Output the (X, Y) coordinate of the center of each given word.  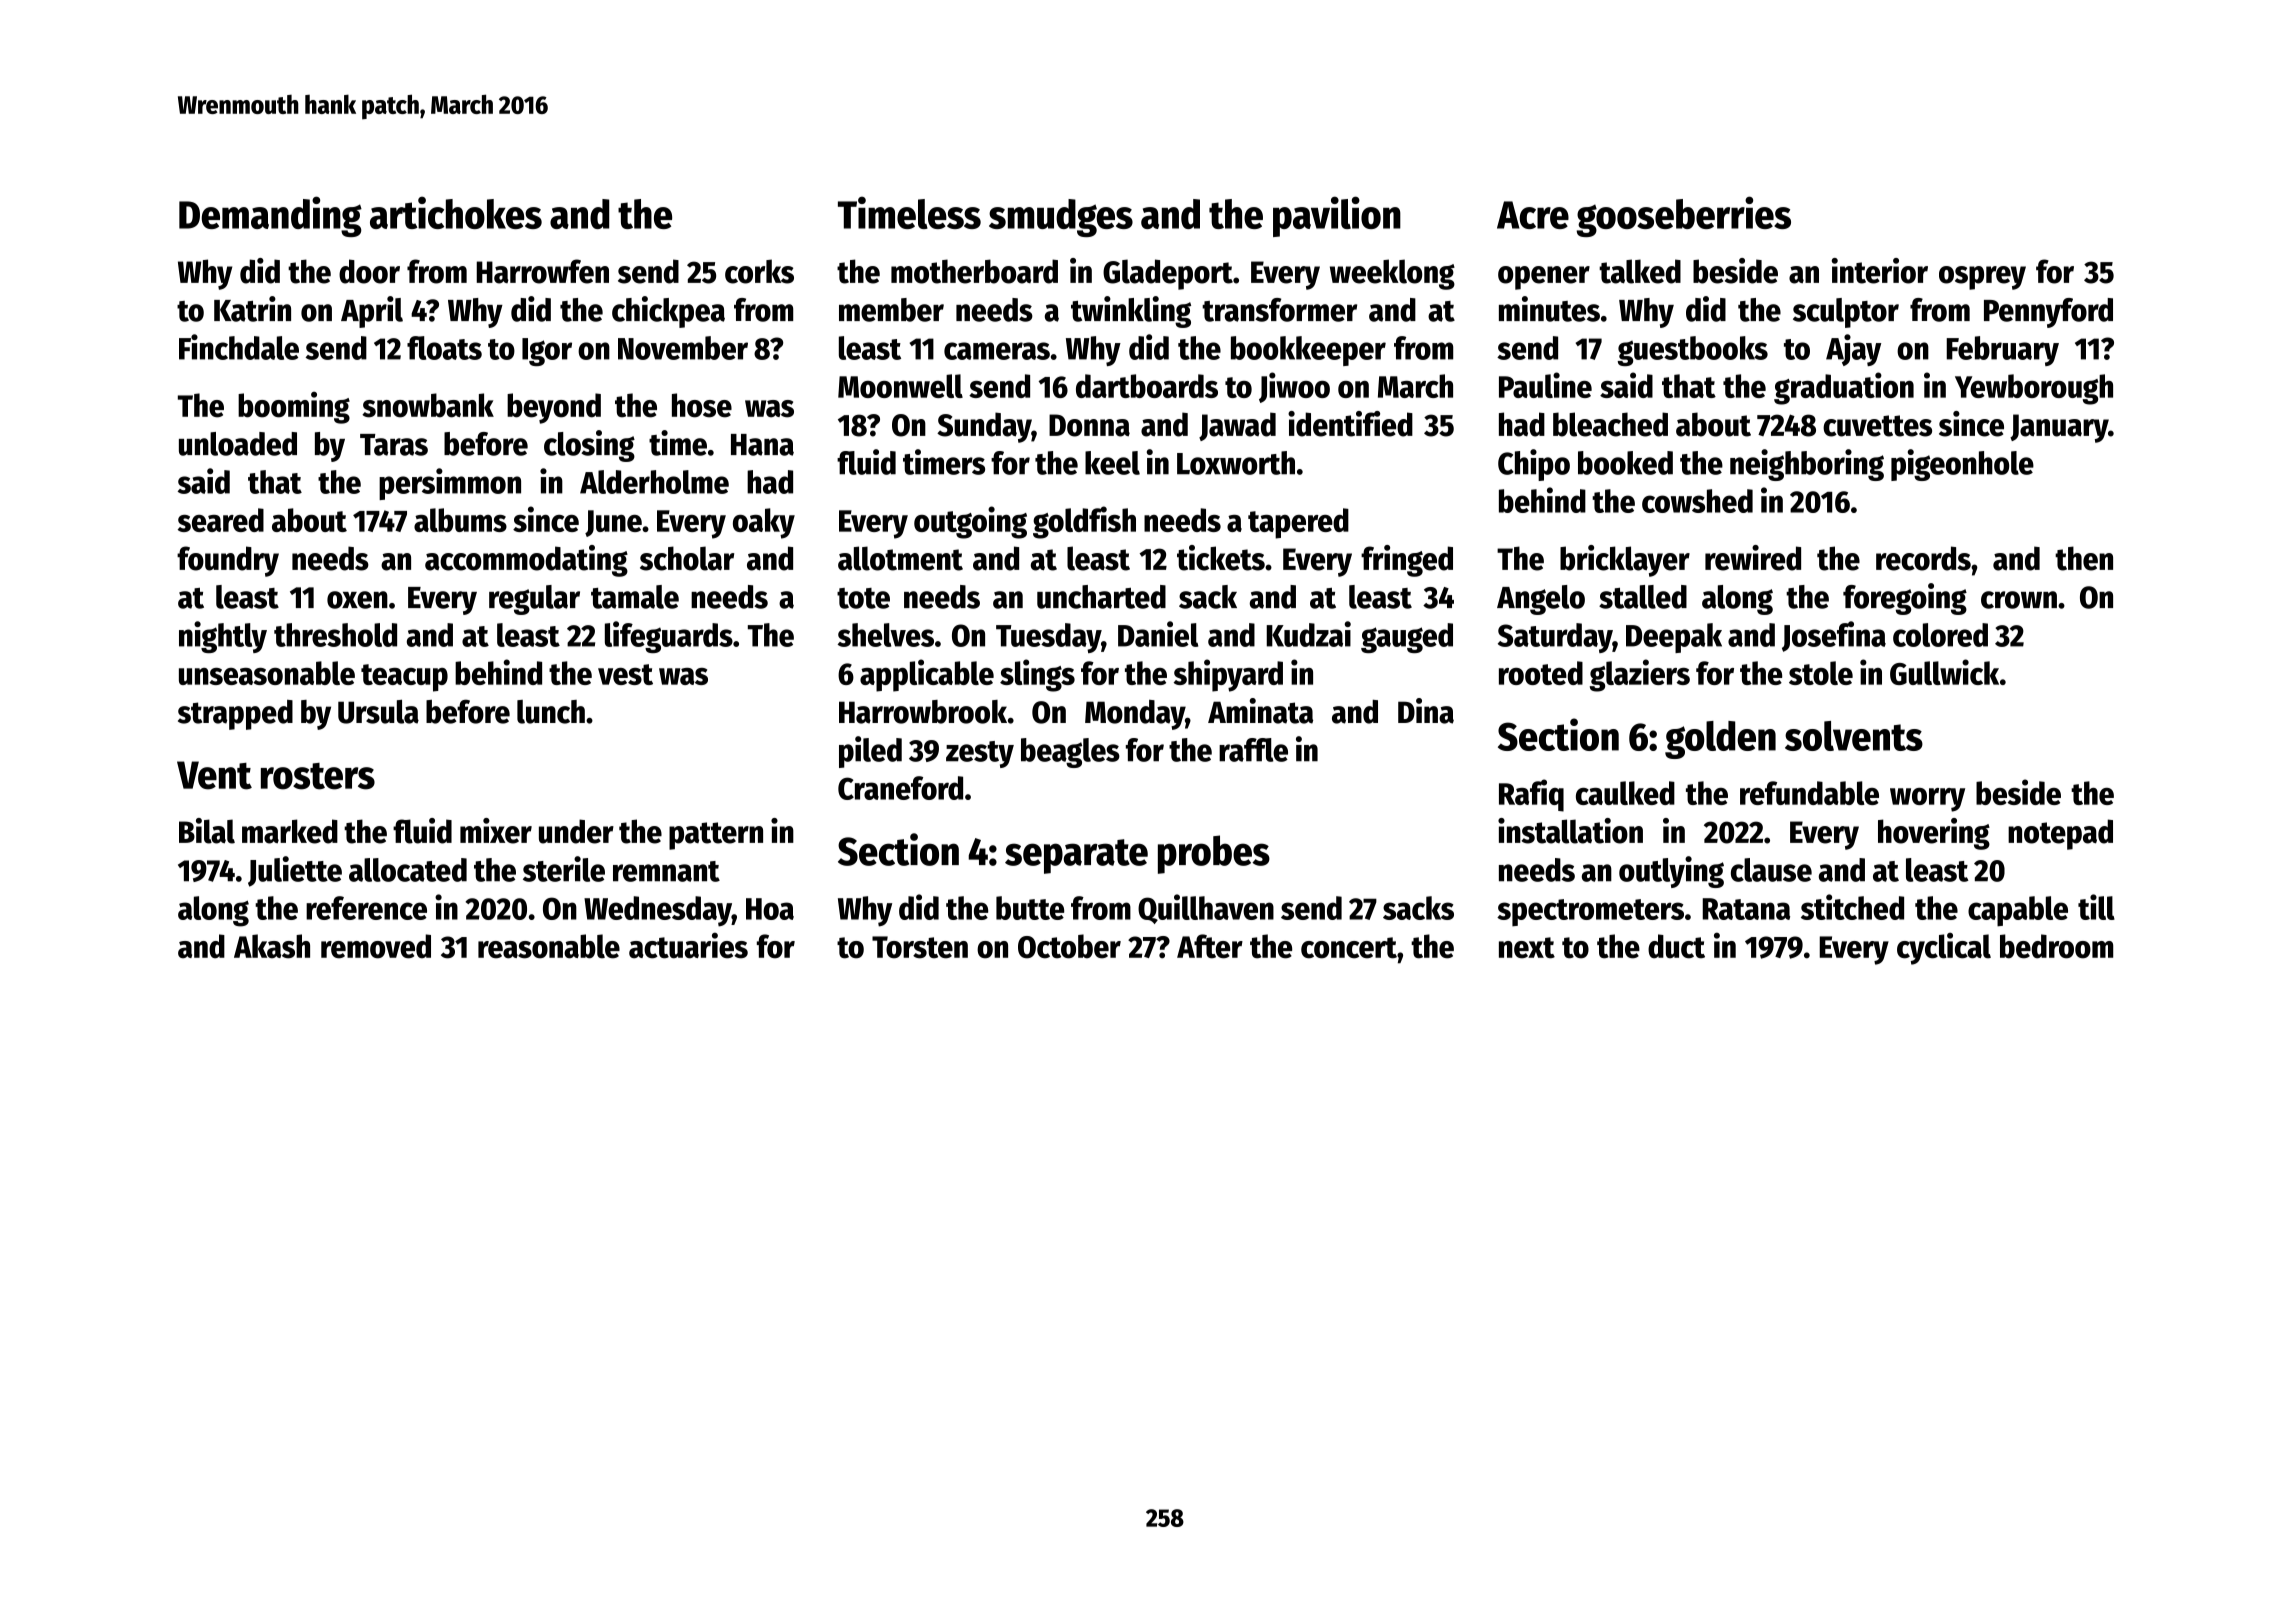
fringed (1407, 561)
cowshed (1697, 501)
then (2084, 558)
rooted (1541, 673)
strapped (235, 715)
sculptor (1846, 313)
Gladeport (1168, 274)
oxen (357, 600)
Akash (272, 946)
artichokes (456, 212)
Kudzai (1308, 634)
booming (294, 407)
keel (1112, 463)
